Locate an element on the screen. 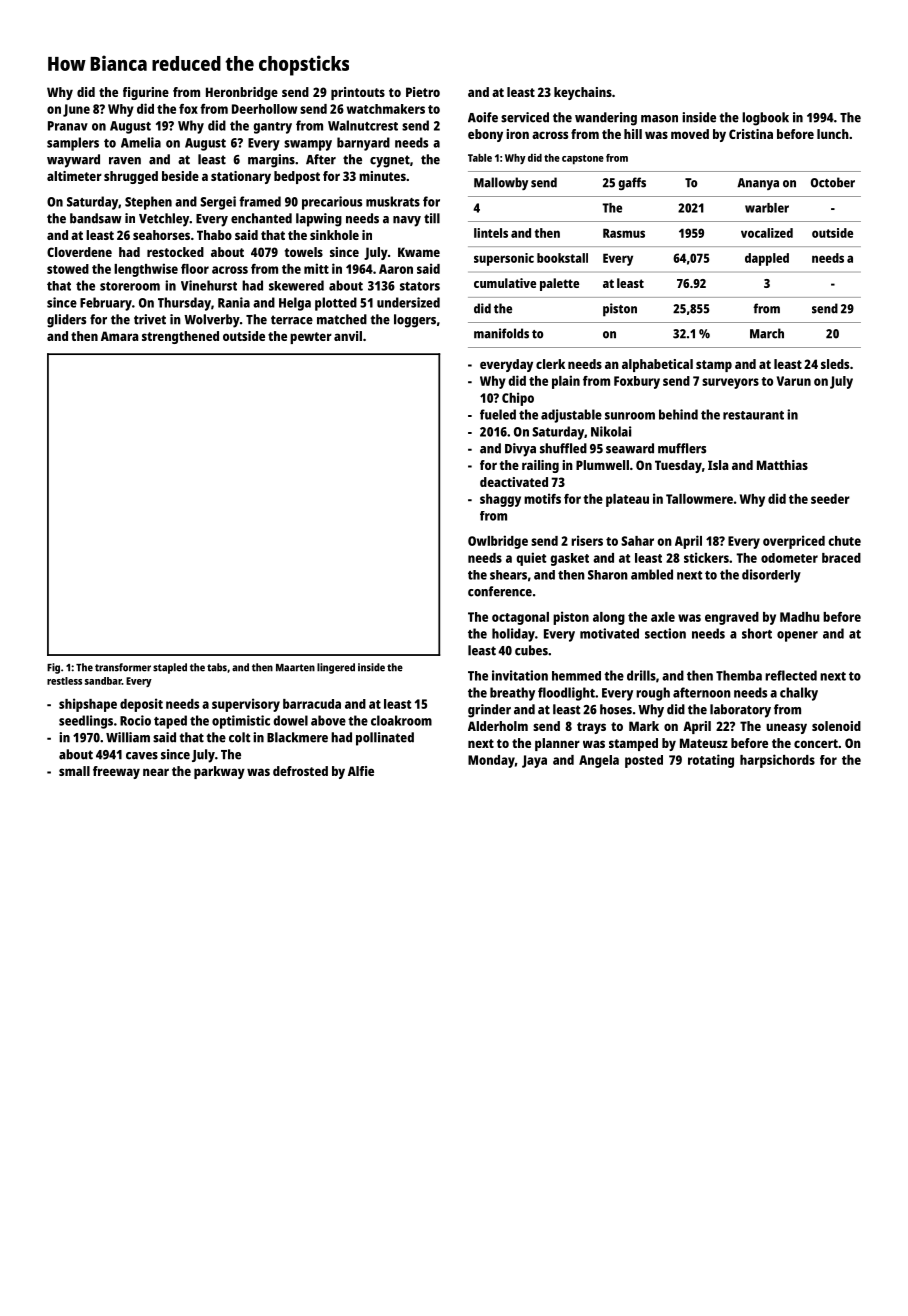  margins is located at coordinates (271, 161).
